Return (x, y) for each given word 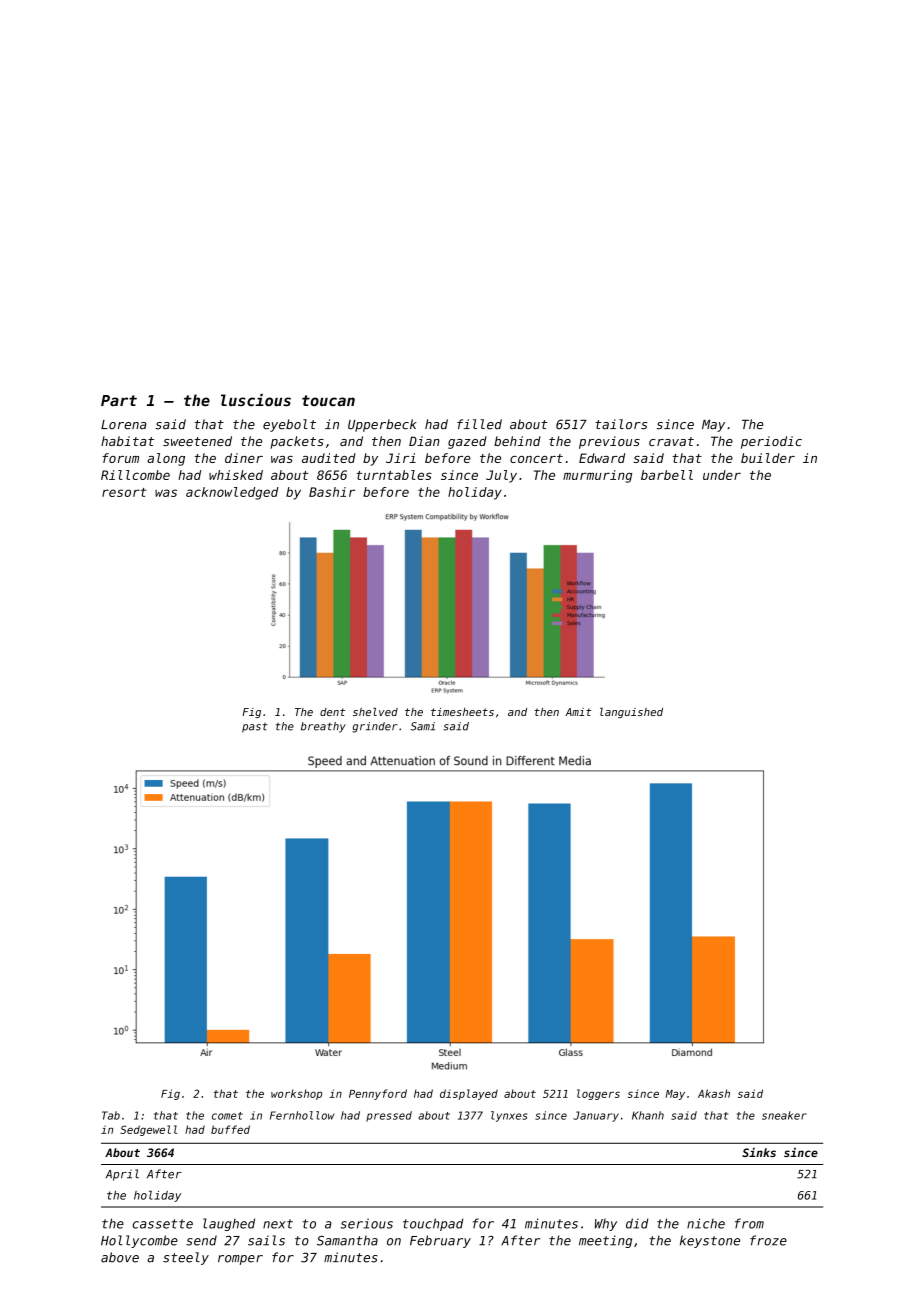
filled (479, 424)
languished (631, 713)
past (255, 728)
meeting (605, 1241)
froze (768, 1240)
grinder (375, 727)
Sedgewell (148, 1130)
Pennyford (378, 1094)
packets (297, 442)
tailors (621, 424)
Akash (714, 1093)
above (120, 1257)
